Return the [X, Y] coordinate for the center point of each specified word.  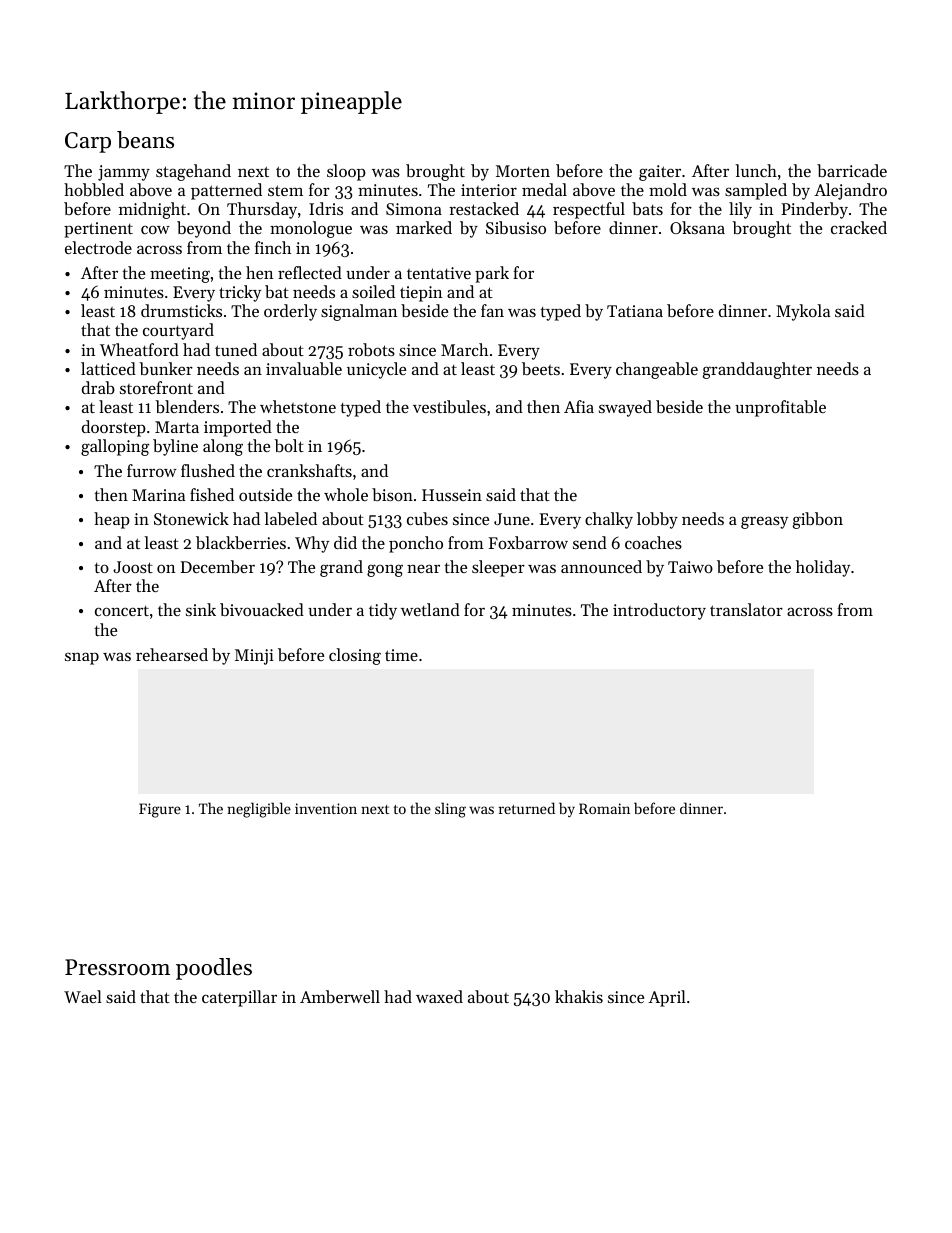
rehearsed [172, 654]
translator [746, 609]
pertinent [98, 230]
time [401, 655]
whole [346, 494]
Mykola [803, 312]
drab [98, 387]
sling [450, 810]
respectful [589, 210]
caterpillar [239, 998]
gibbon [818, 520]
